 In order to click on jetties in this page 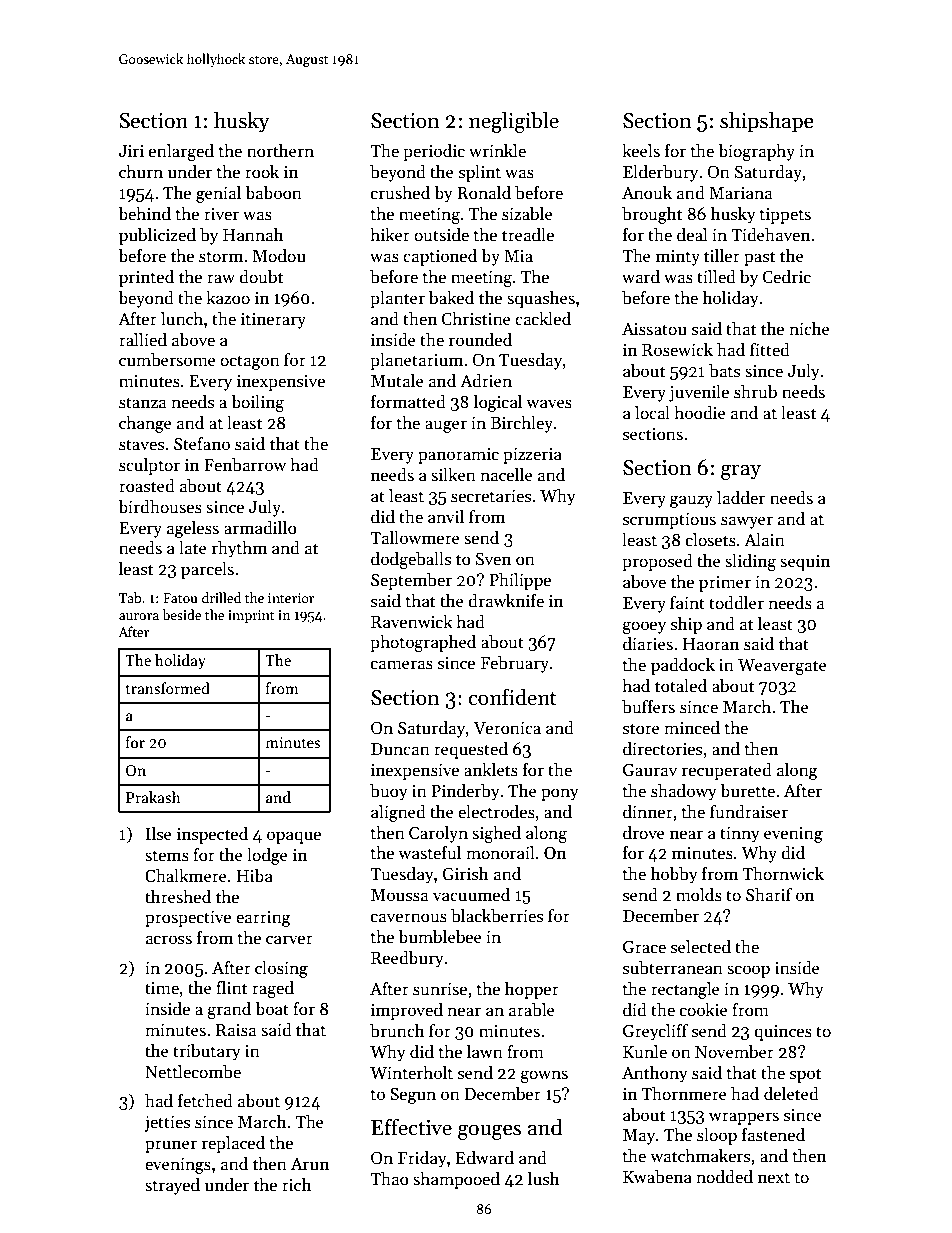, I will do `click(167, 1124)`.
